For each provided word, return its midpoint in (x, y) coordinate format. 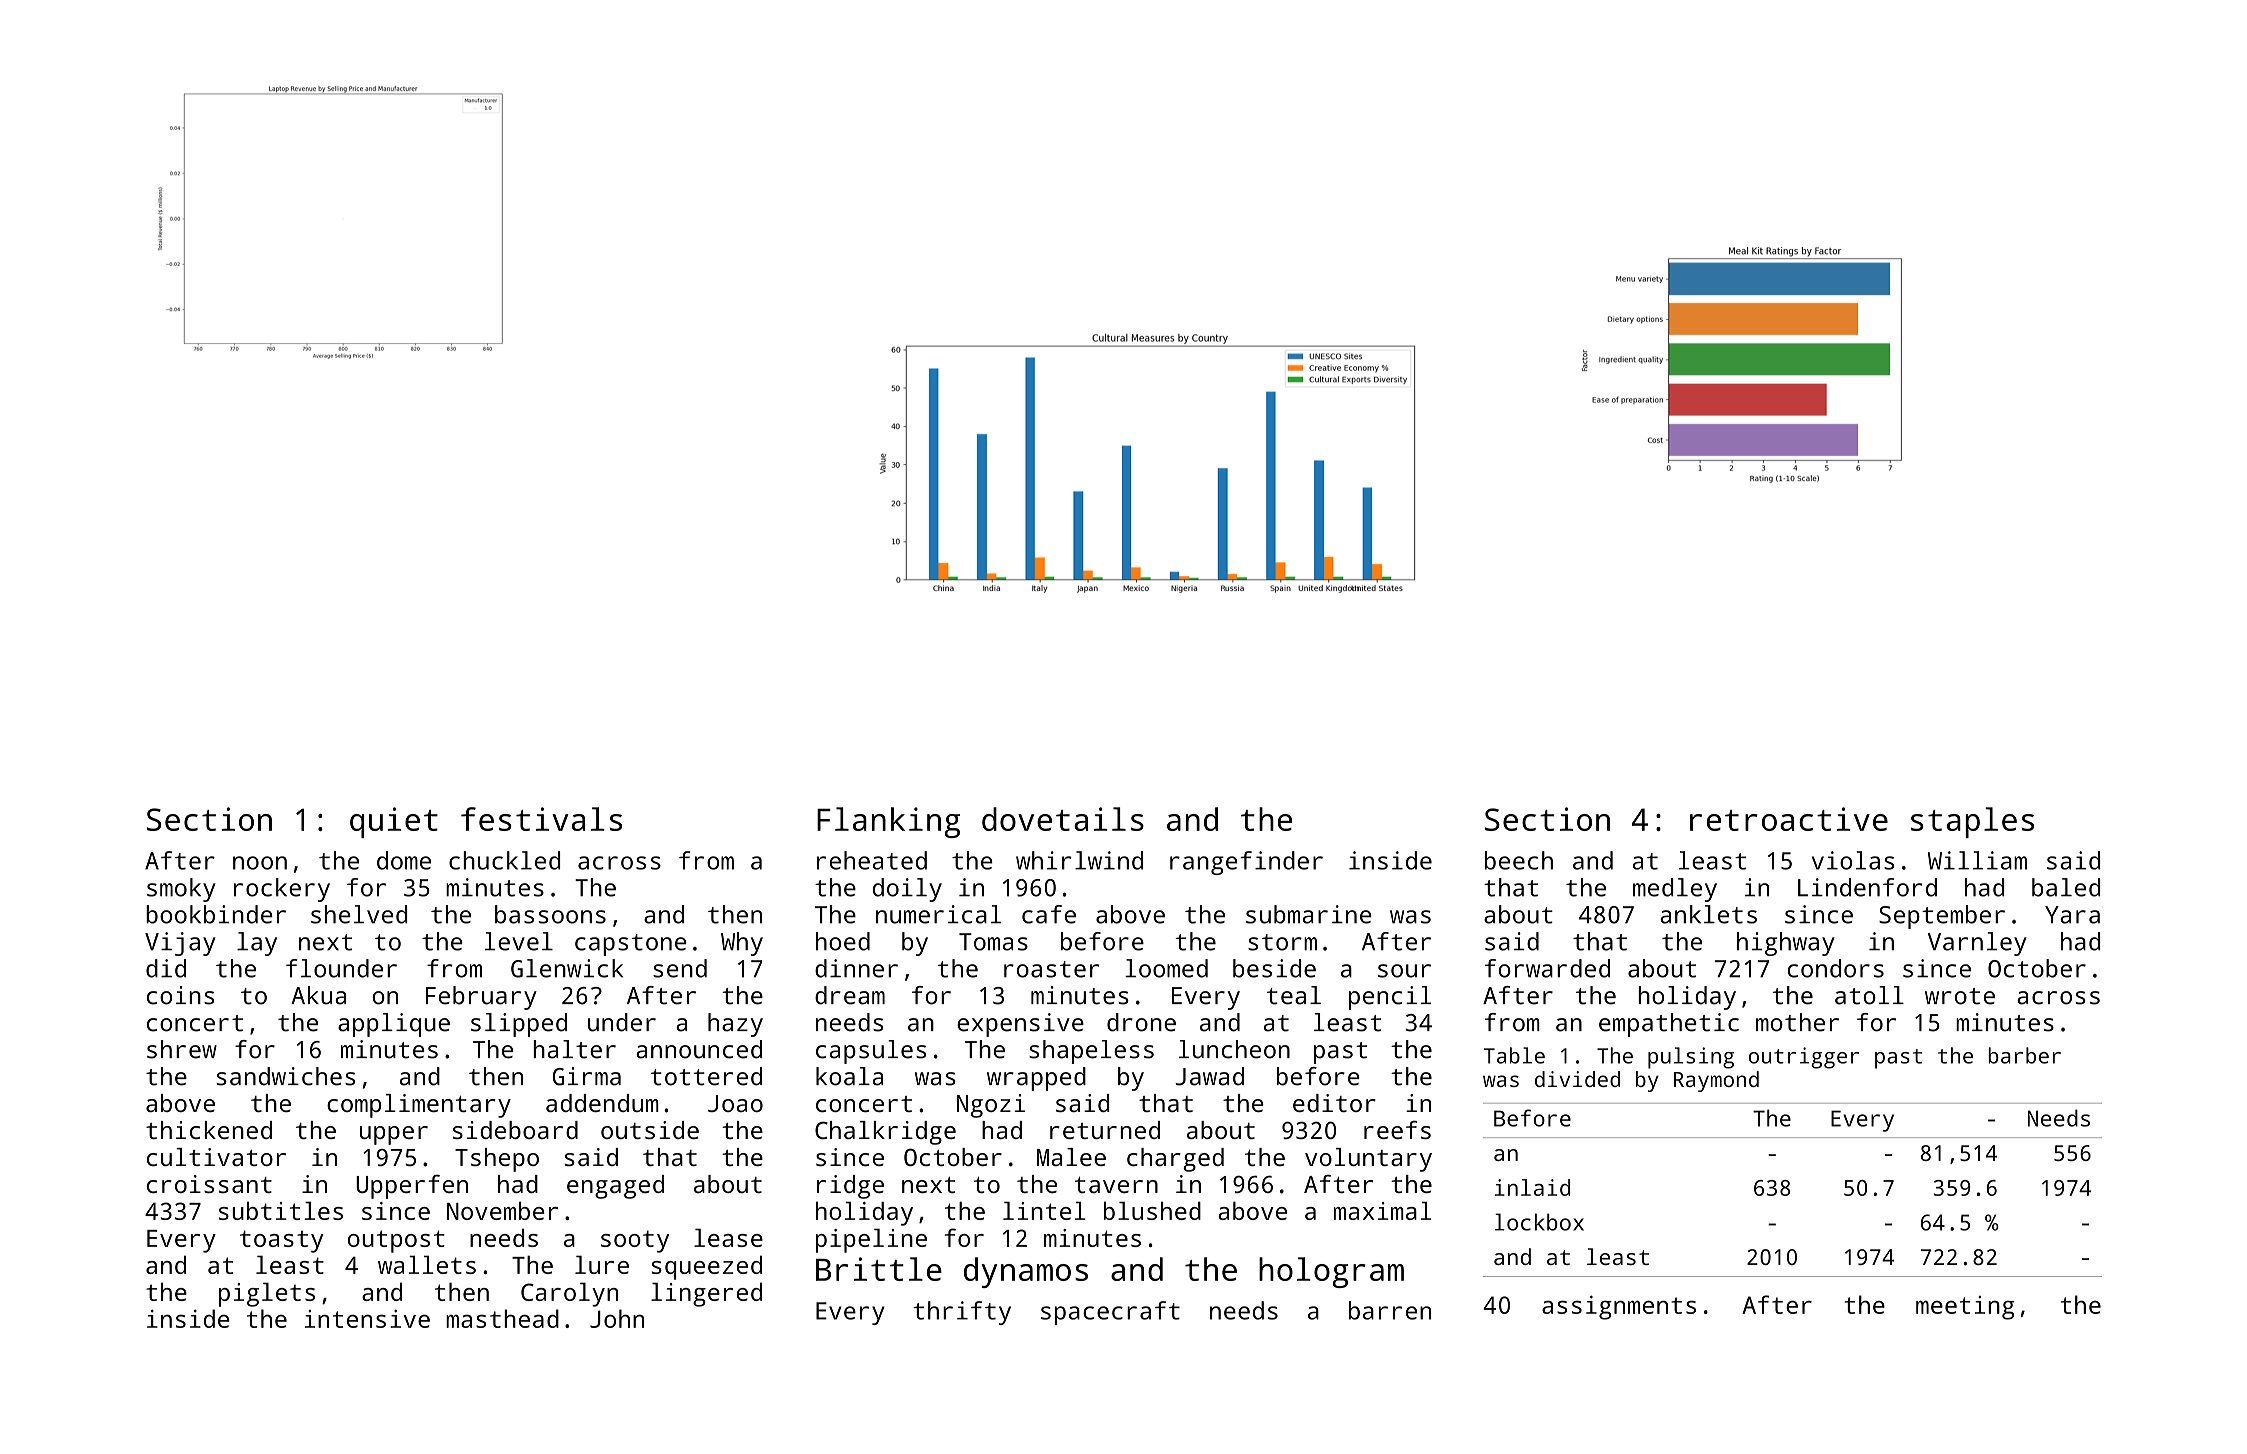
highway (1786, 944)
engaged (615, 1187)
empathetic (1669, 1025)
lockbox (1539, 1222)
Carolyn (569, 1294)
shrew (182, 1049)
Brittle (879, 1269)
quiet (394, 822)
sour (1404, 971)
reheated (872, 860)
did (166, 968)
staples (1972, 822)
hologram (1331, 1272)
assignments (1619, 1307)
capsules (871, 1052)
